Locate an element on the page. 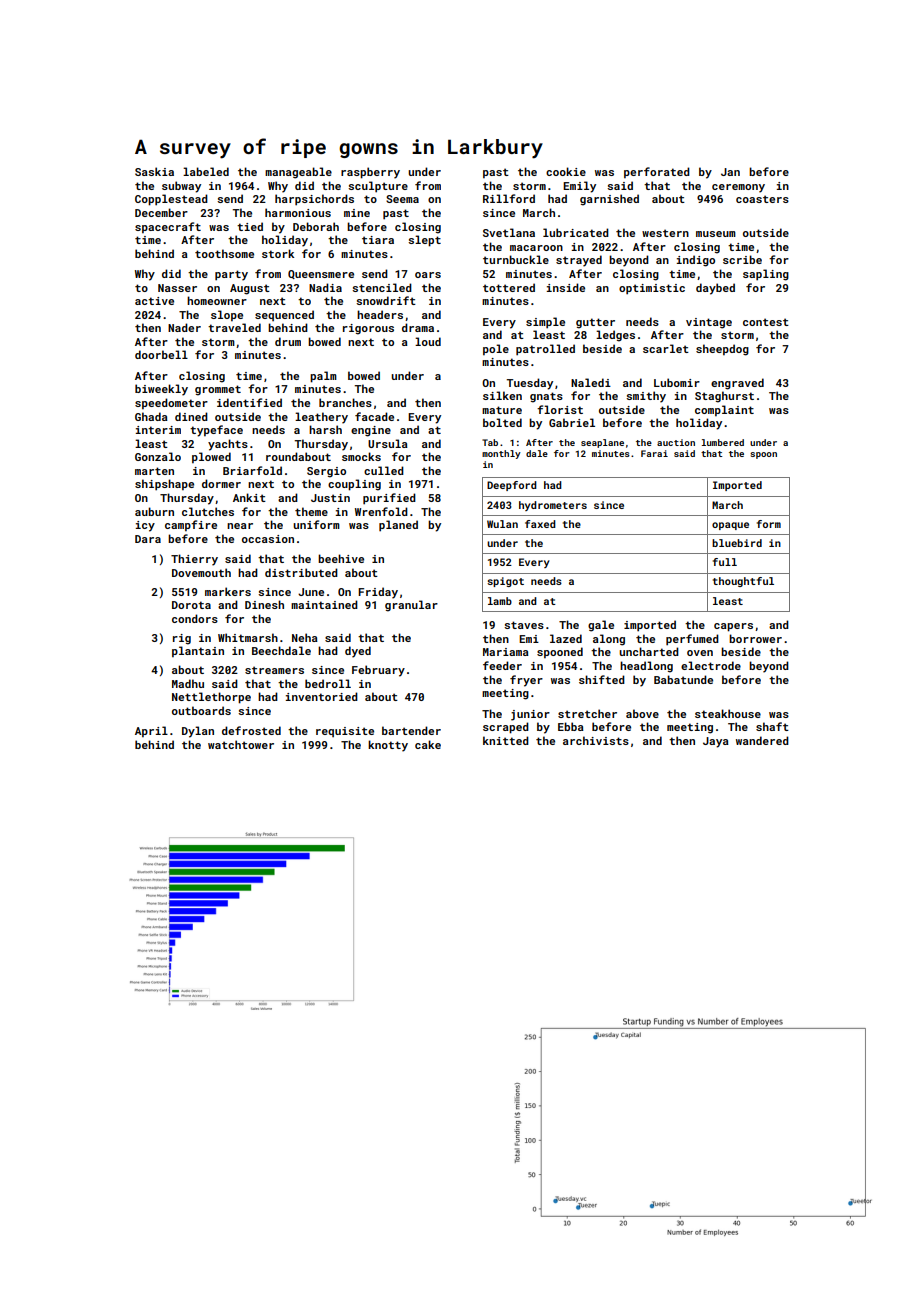  Jaya is located at coordinates (716, 742).
